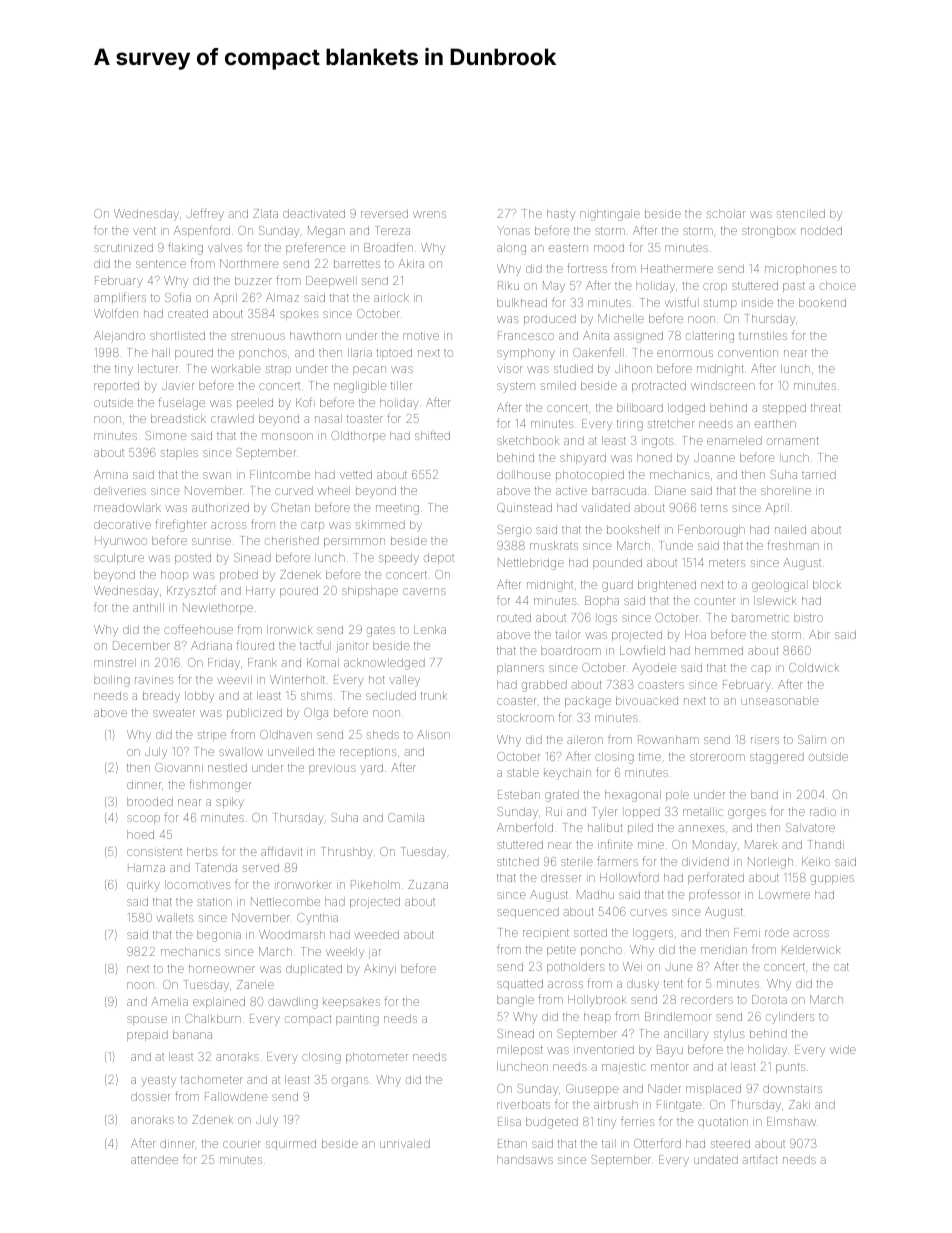 The width and height of the screenshot is (952, 1233). What do you see at coordinates (351, 1003) in the screenshot?
I see `keepsakes` at bounding box center [351, 1003].
